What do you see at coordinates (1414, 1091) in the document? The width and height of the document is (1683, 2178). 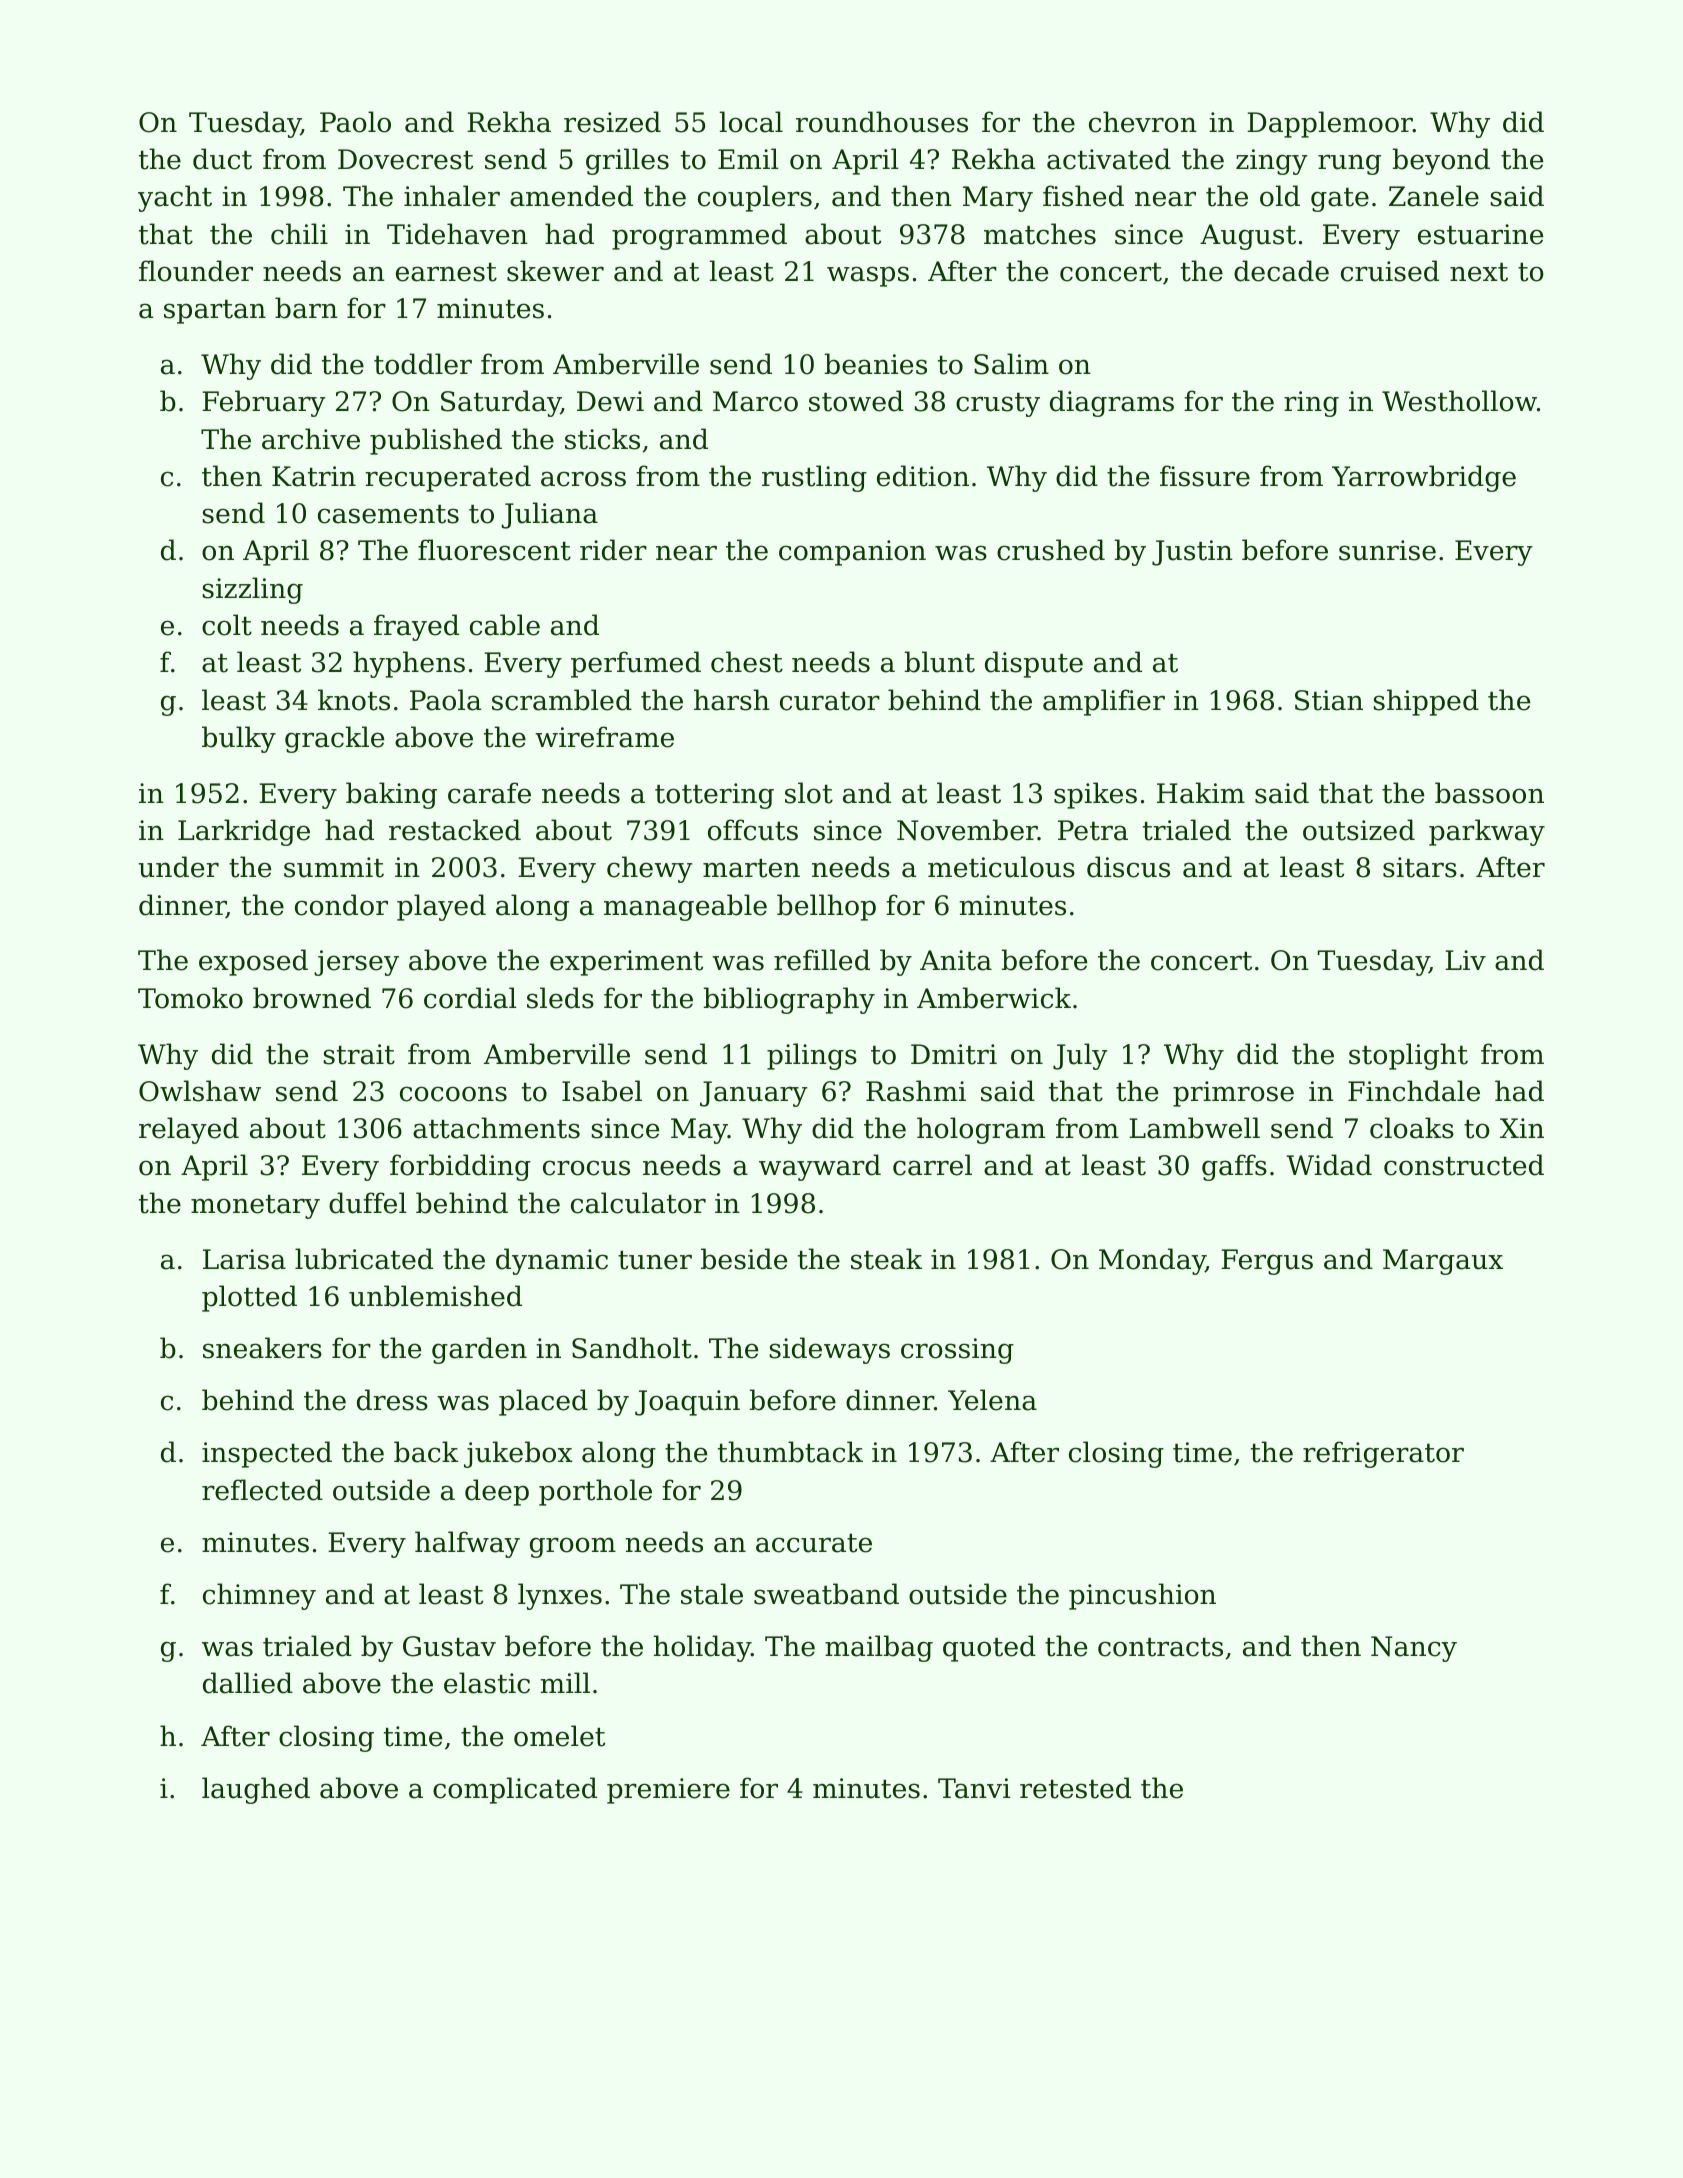 I see `Finchdale` at bounding box center [1414, 1091].
